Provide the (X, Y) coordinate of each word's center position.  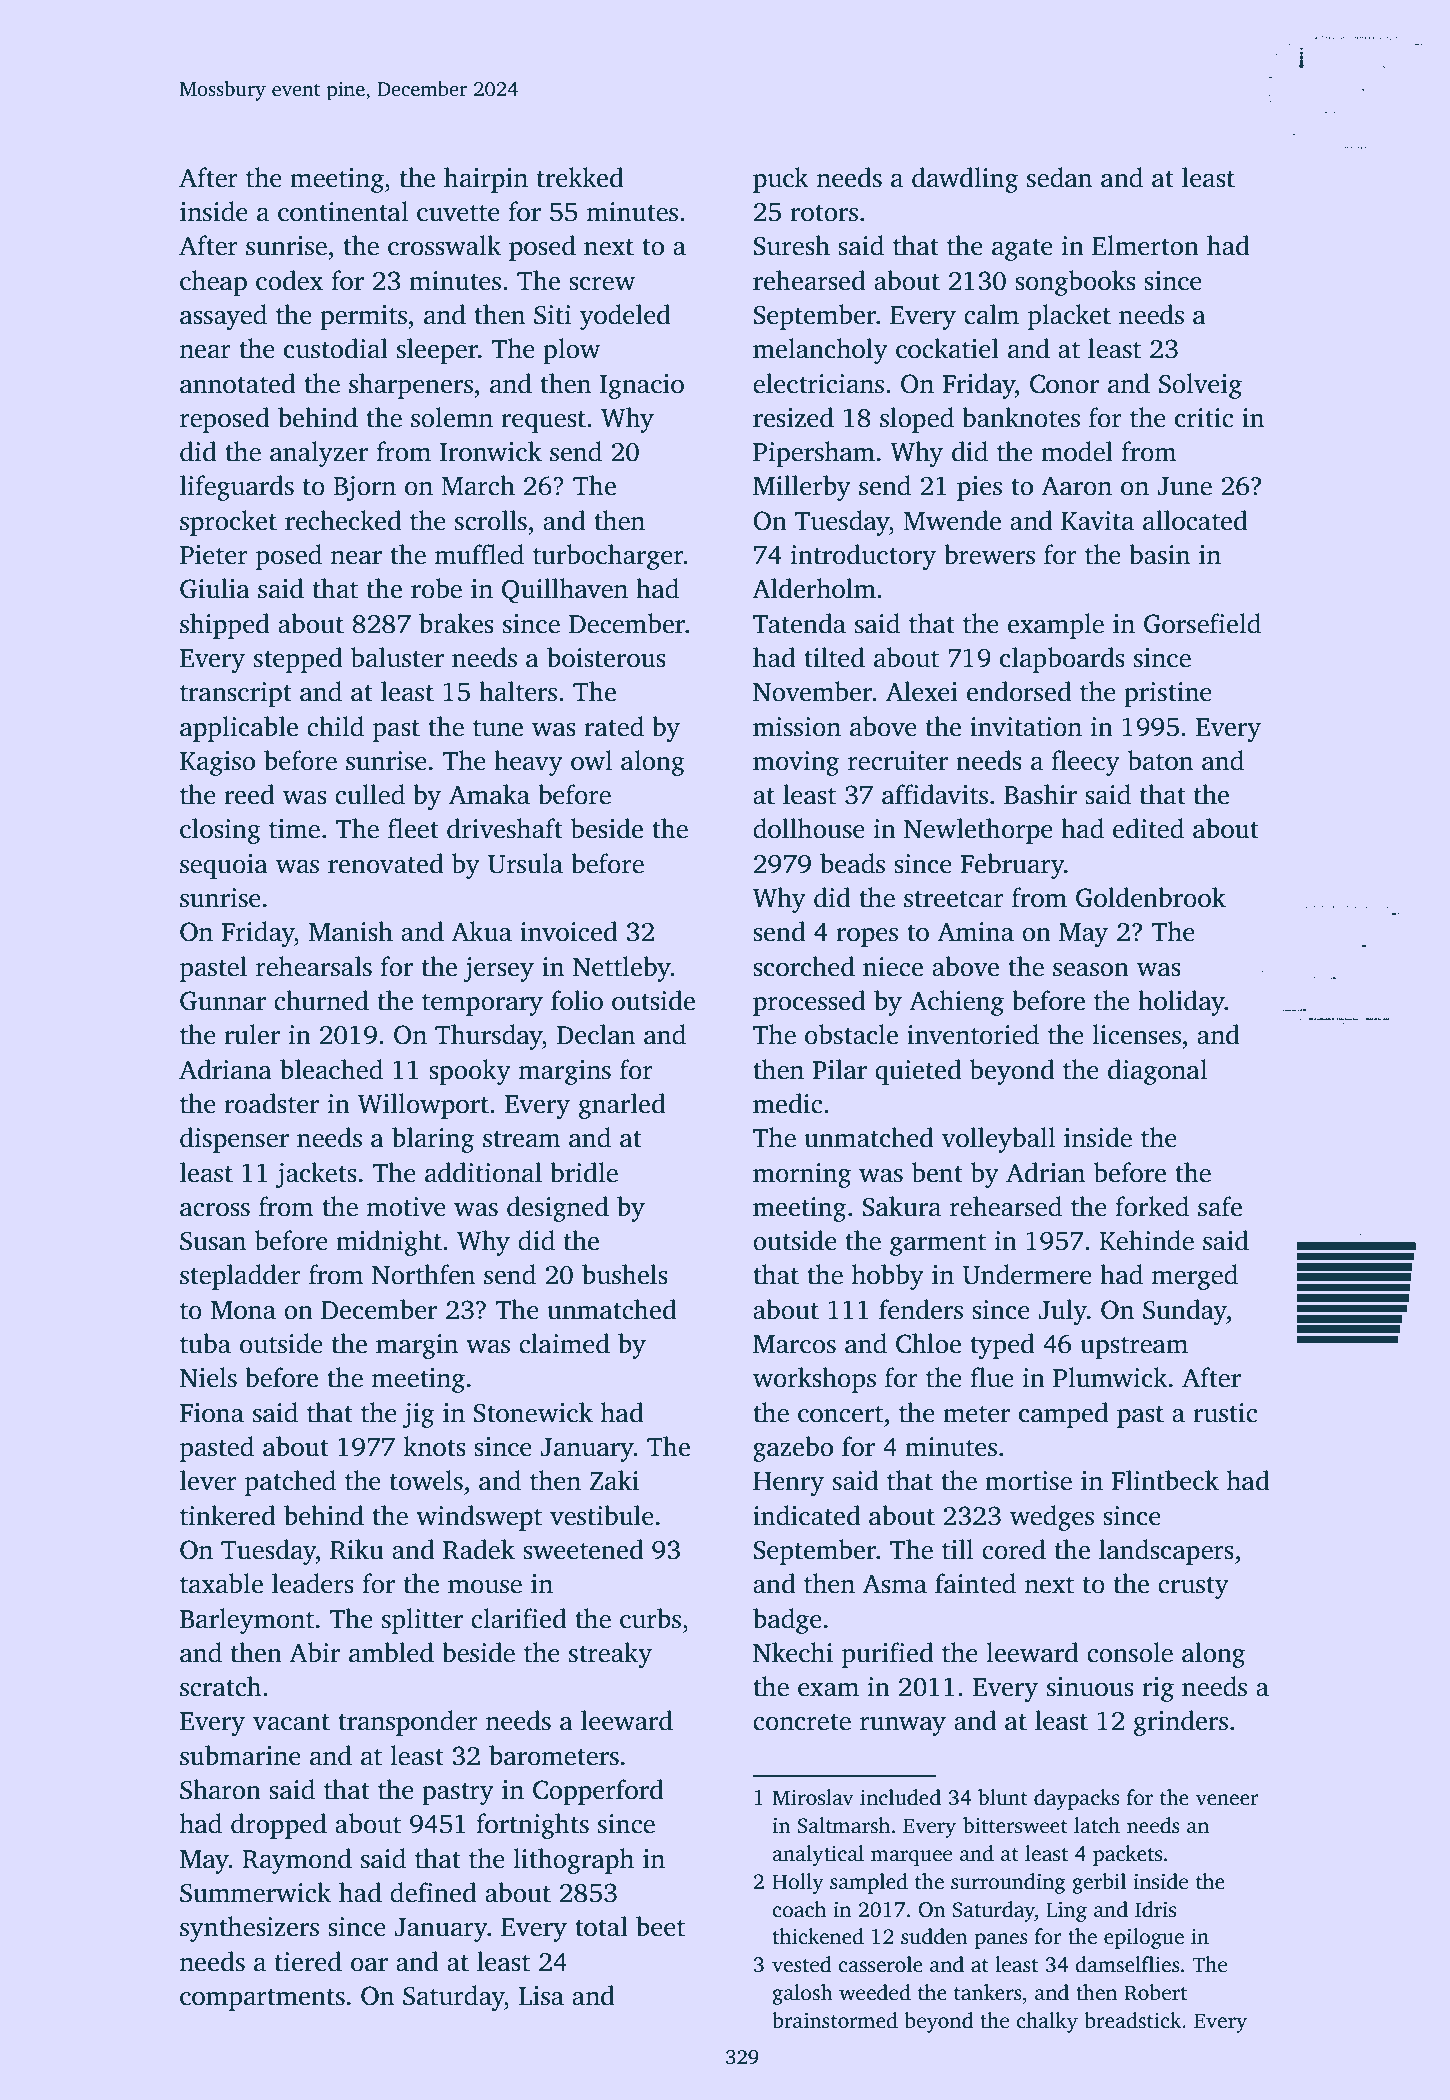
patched (290, 1483)
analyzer (319, 454)
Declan (596, 1034)
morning (802, 1175)
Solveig (1200, 386)
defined (433, 1892)
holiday (1181, 1003)
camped (1064, 1415)
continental (343, 211)
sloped (917, 420)
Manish (351, 931)
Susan (213, 1241)
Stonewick (533, 1412)
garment (938, 1245)
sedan (1059, 177)
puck (781, 180)
